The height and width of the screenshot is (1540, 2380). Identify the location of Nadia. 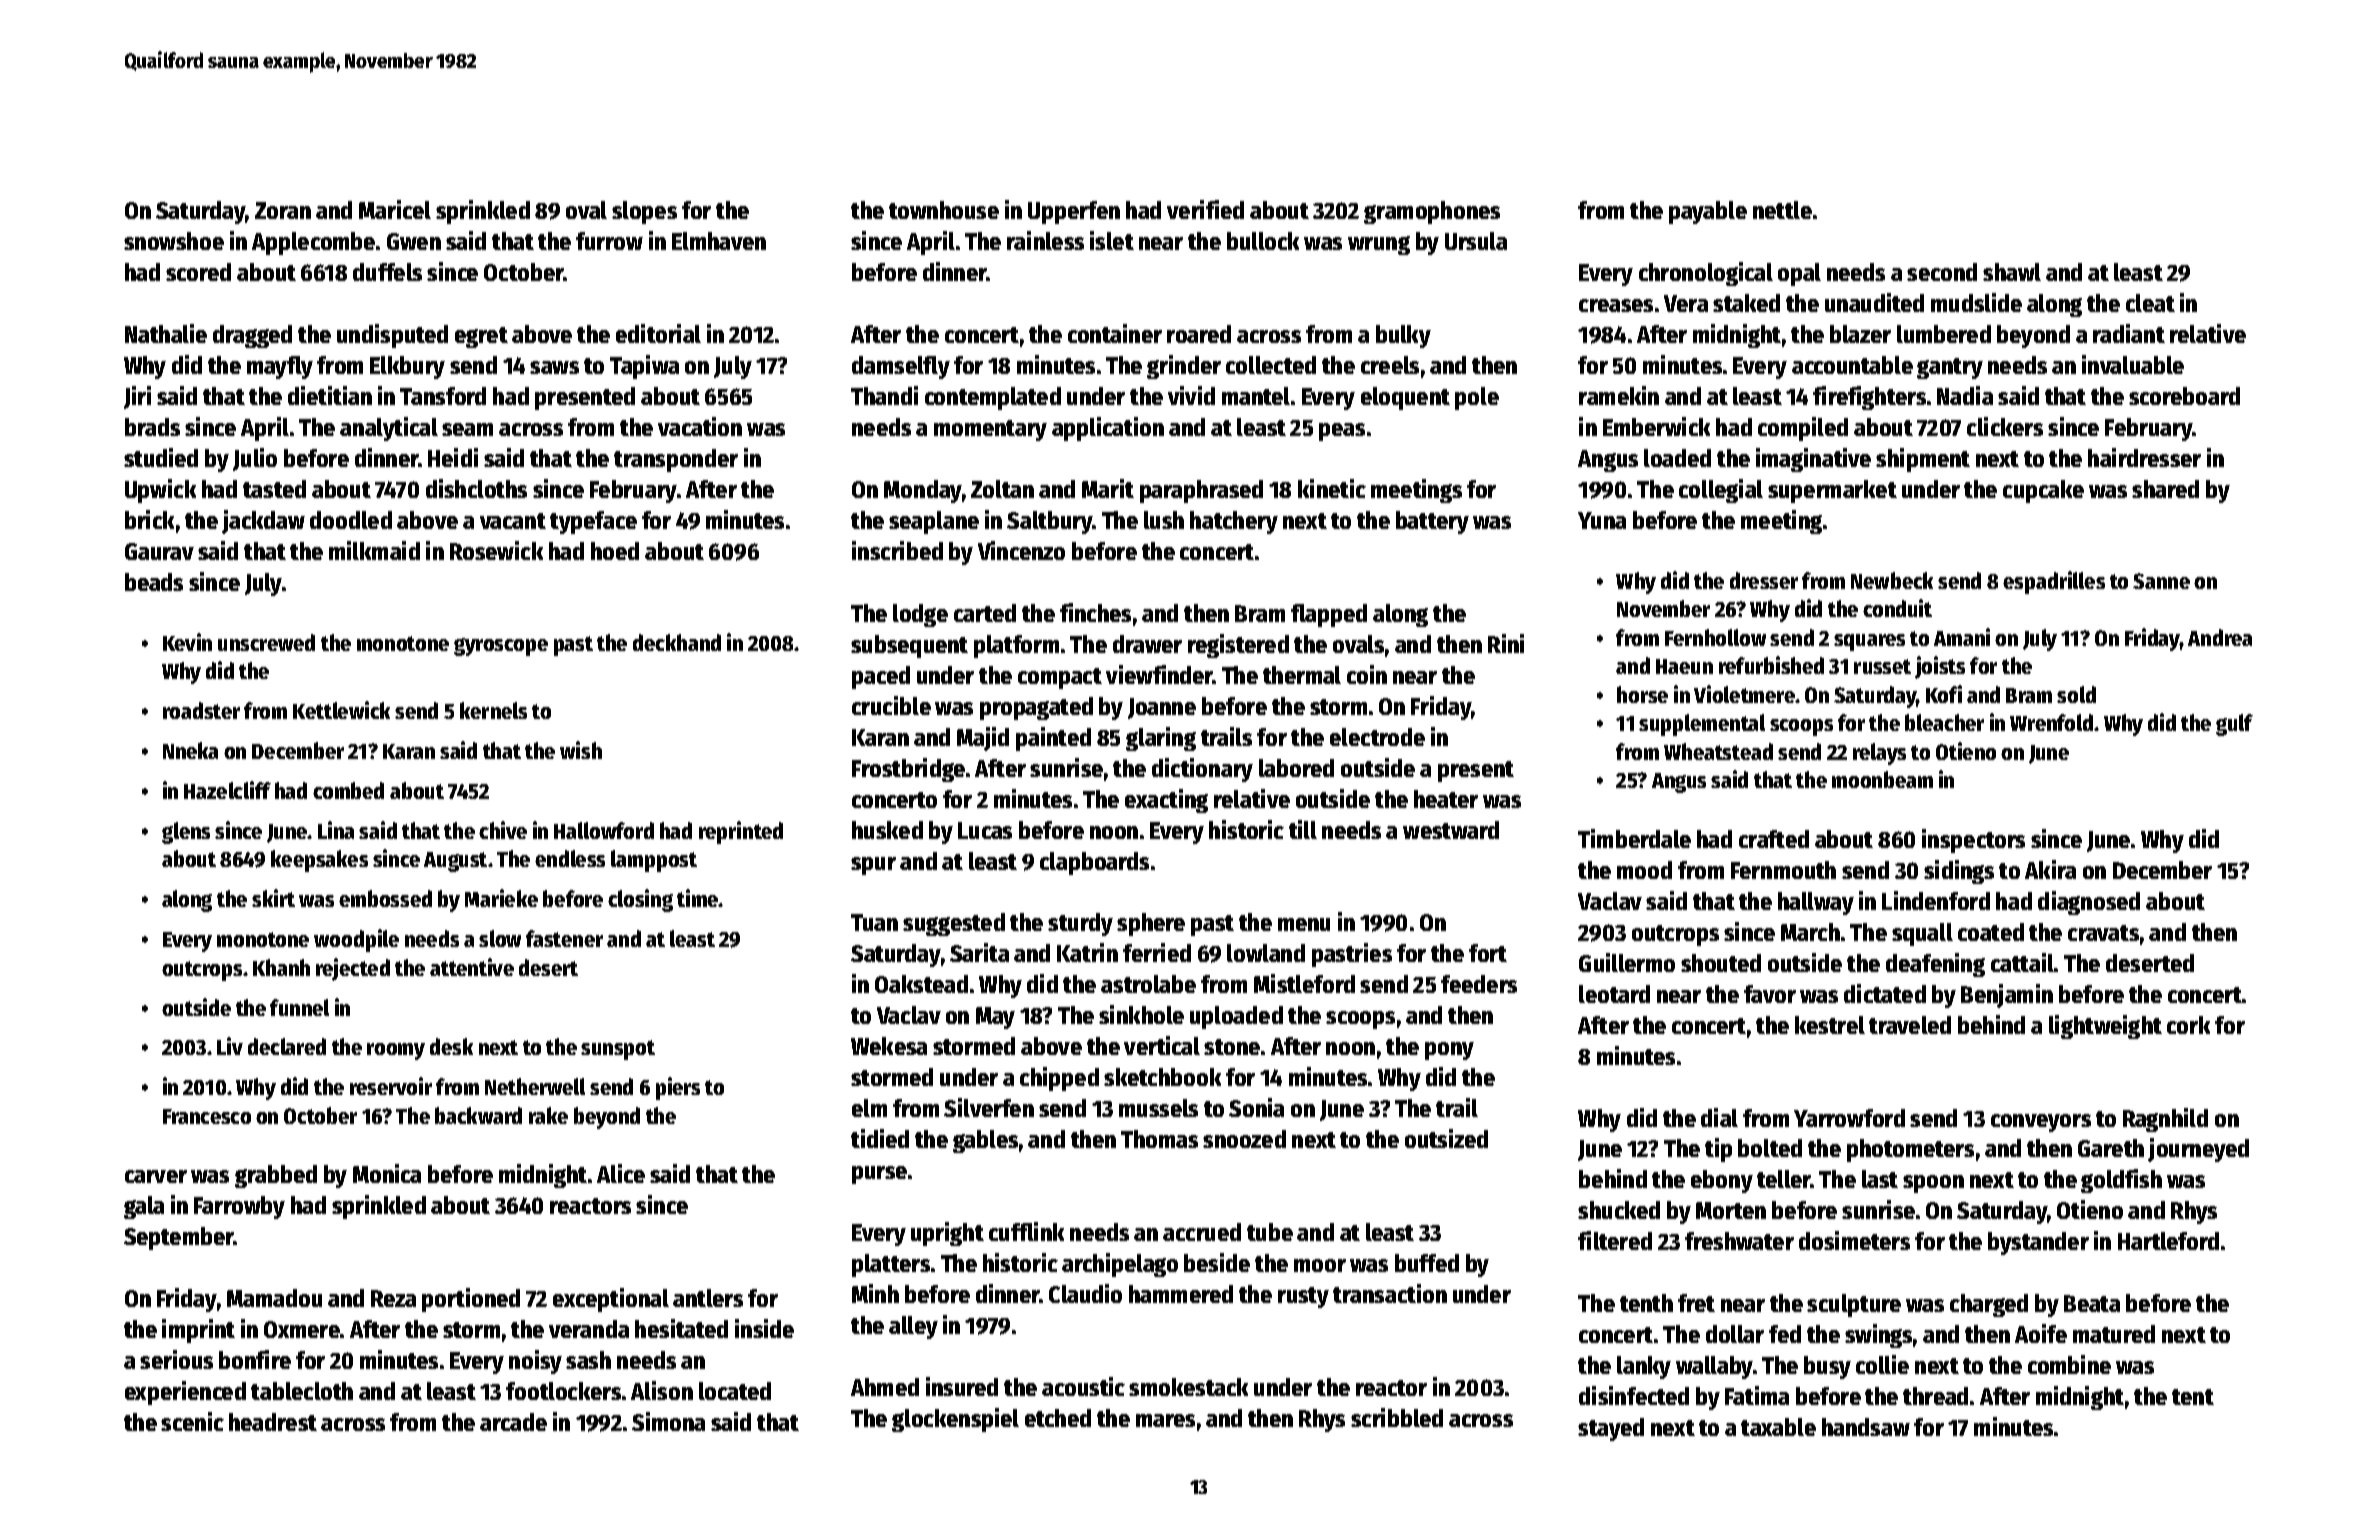
(1965, 395).
